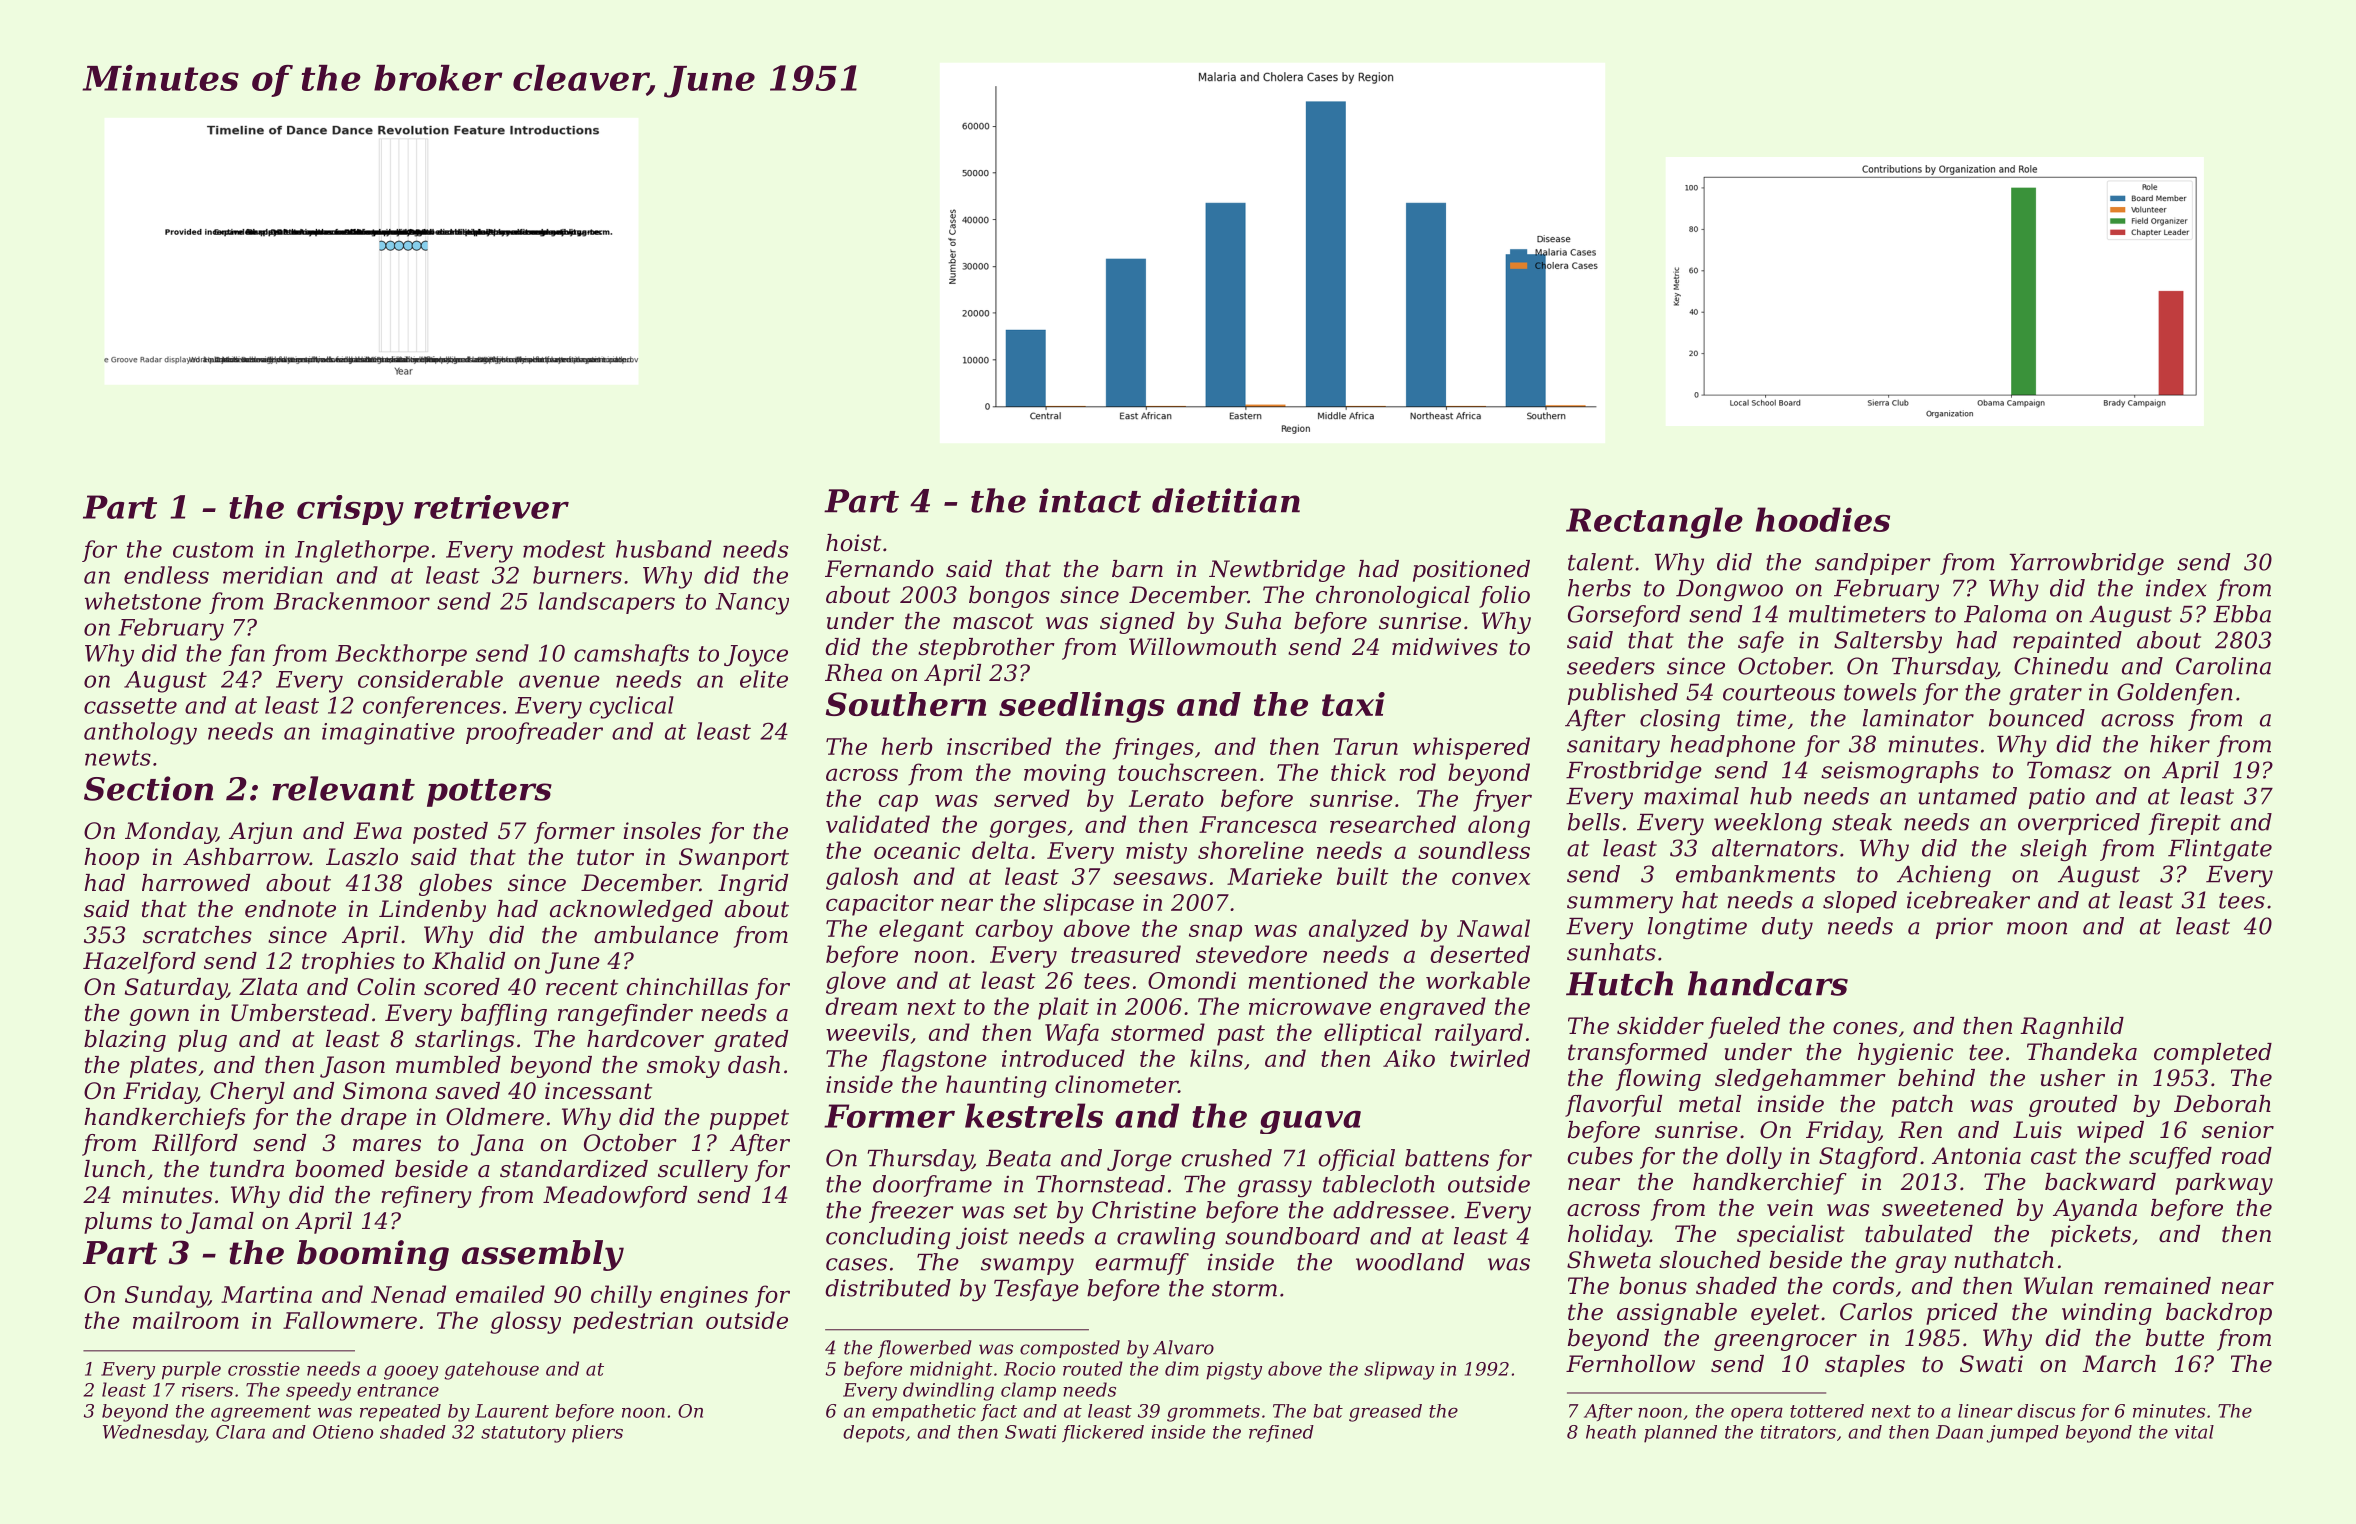 The width and height of the screenshot is (2356, 1524). I want to click on Alvaro, so click(1183, 1347).
